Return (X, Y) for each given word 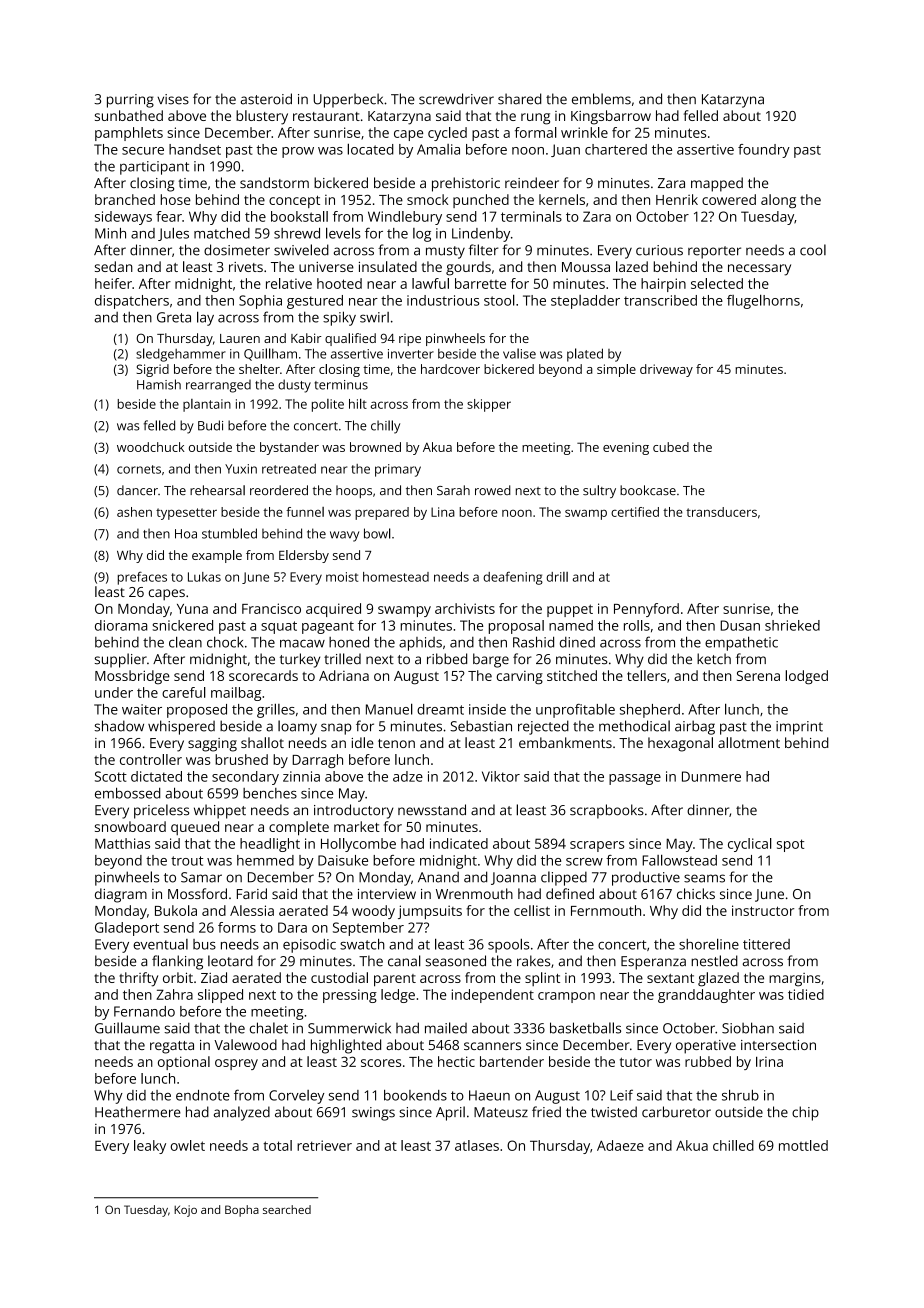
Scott (111, 776)
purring (130, 101)
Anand (438, 877)
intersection (778, 1045)
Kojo (185, 1211)
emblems (601, 99)
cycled (447, 134)
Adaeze (620, 1145)
